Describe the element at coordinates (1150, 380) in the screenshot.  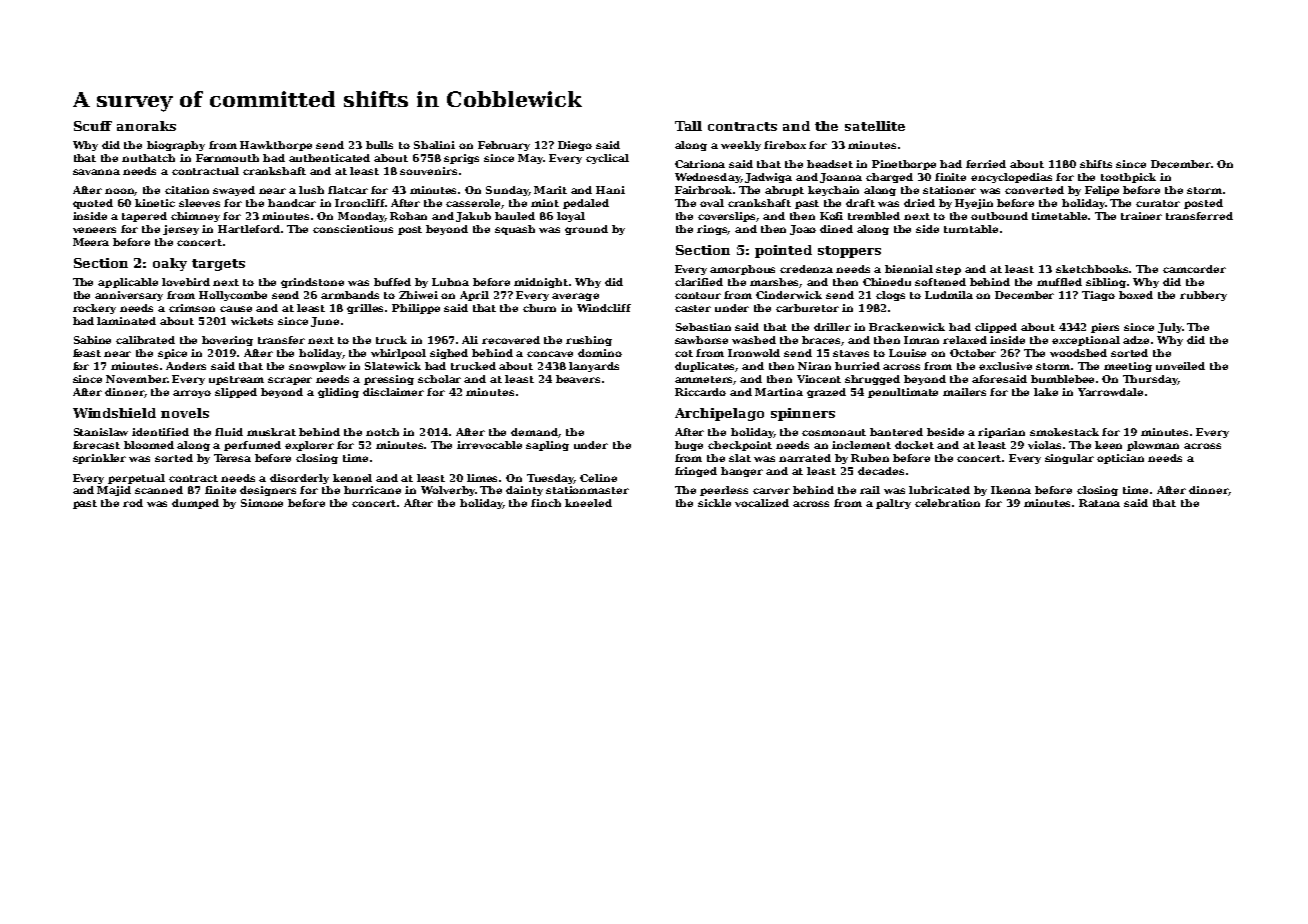
I see `Thursday` at that location.
